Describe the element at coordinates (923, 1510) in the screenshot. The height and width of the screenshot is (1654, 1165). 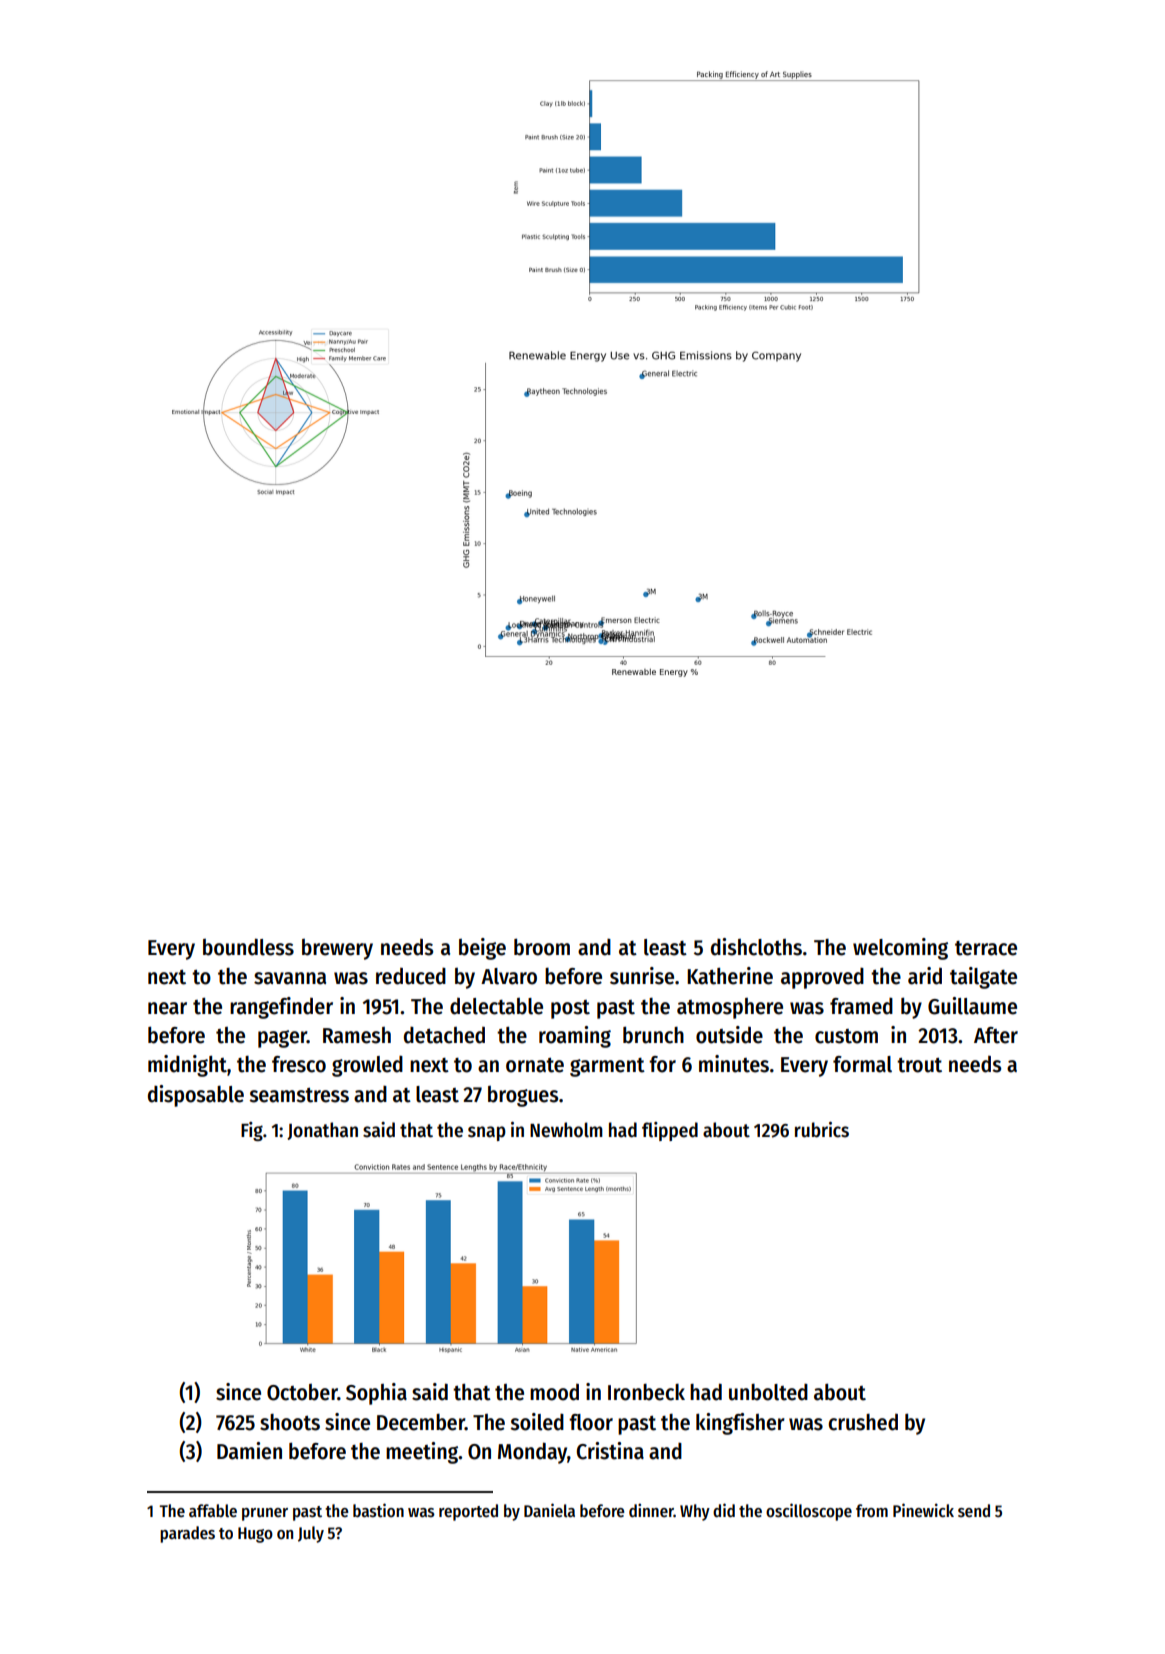
I see `Pinewick` at that location.
